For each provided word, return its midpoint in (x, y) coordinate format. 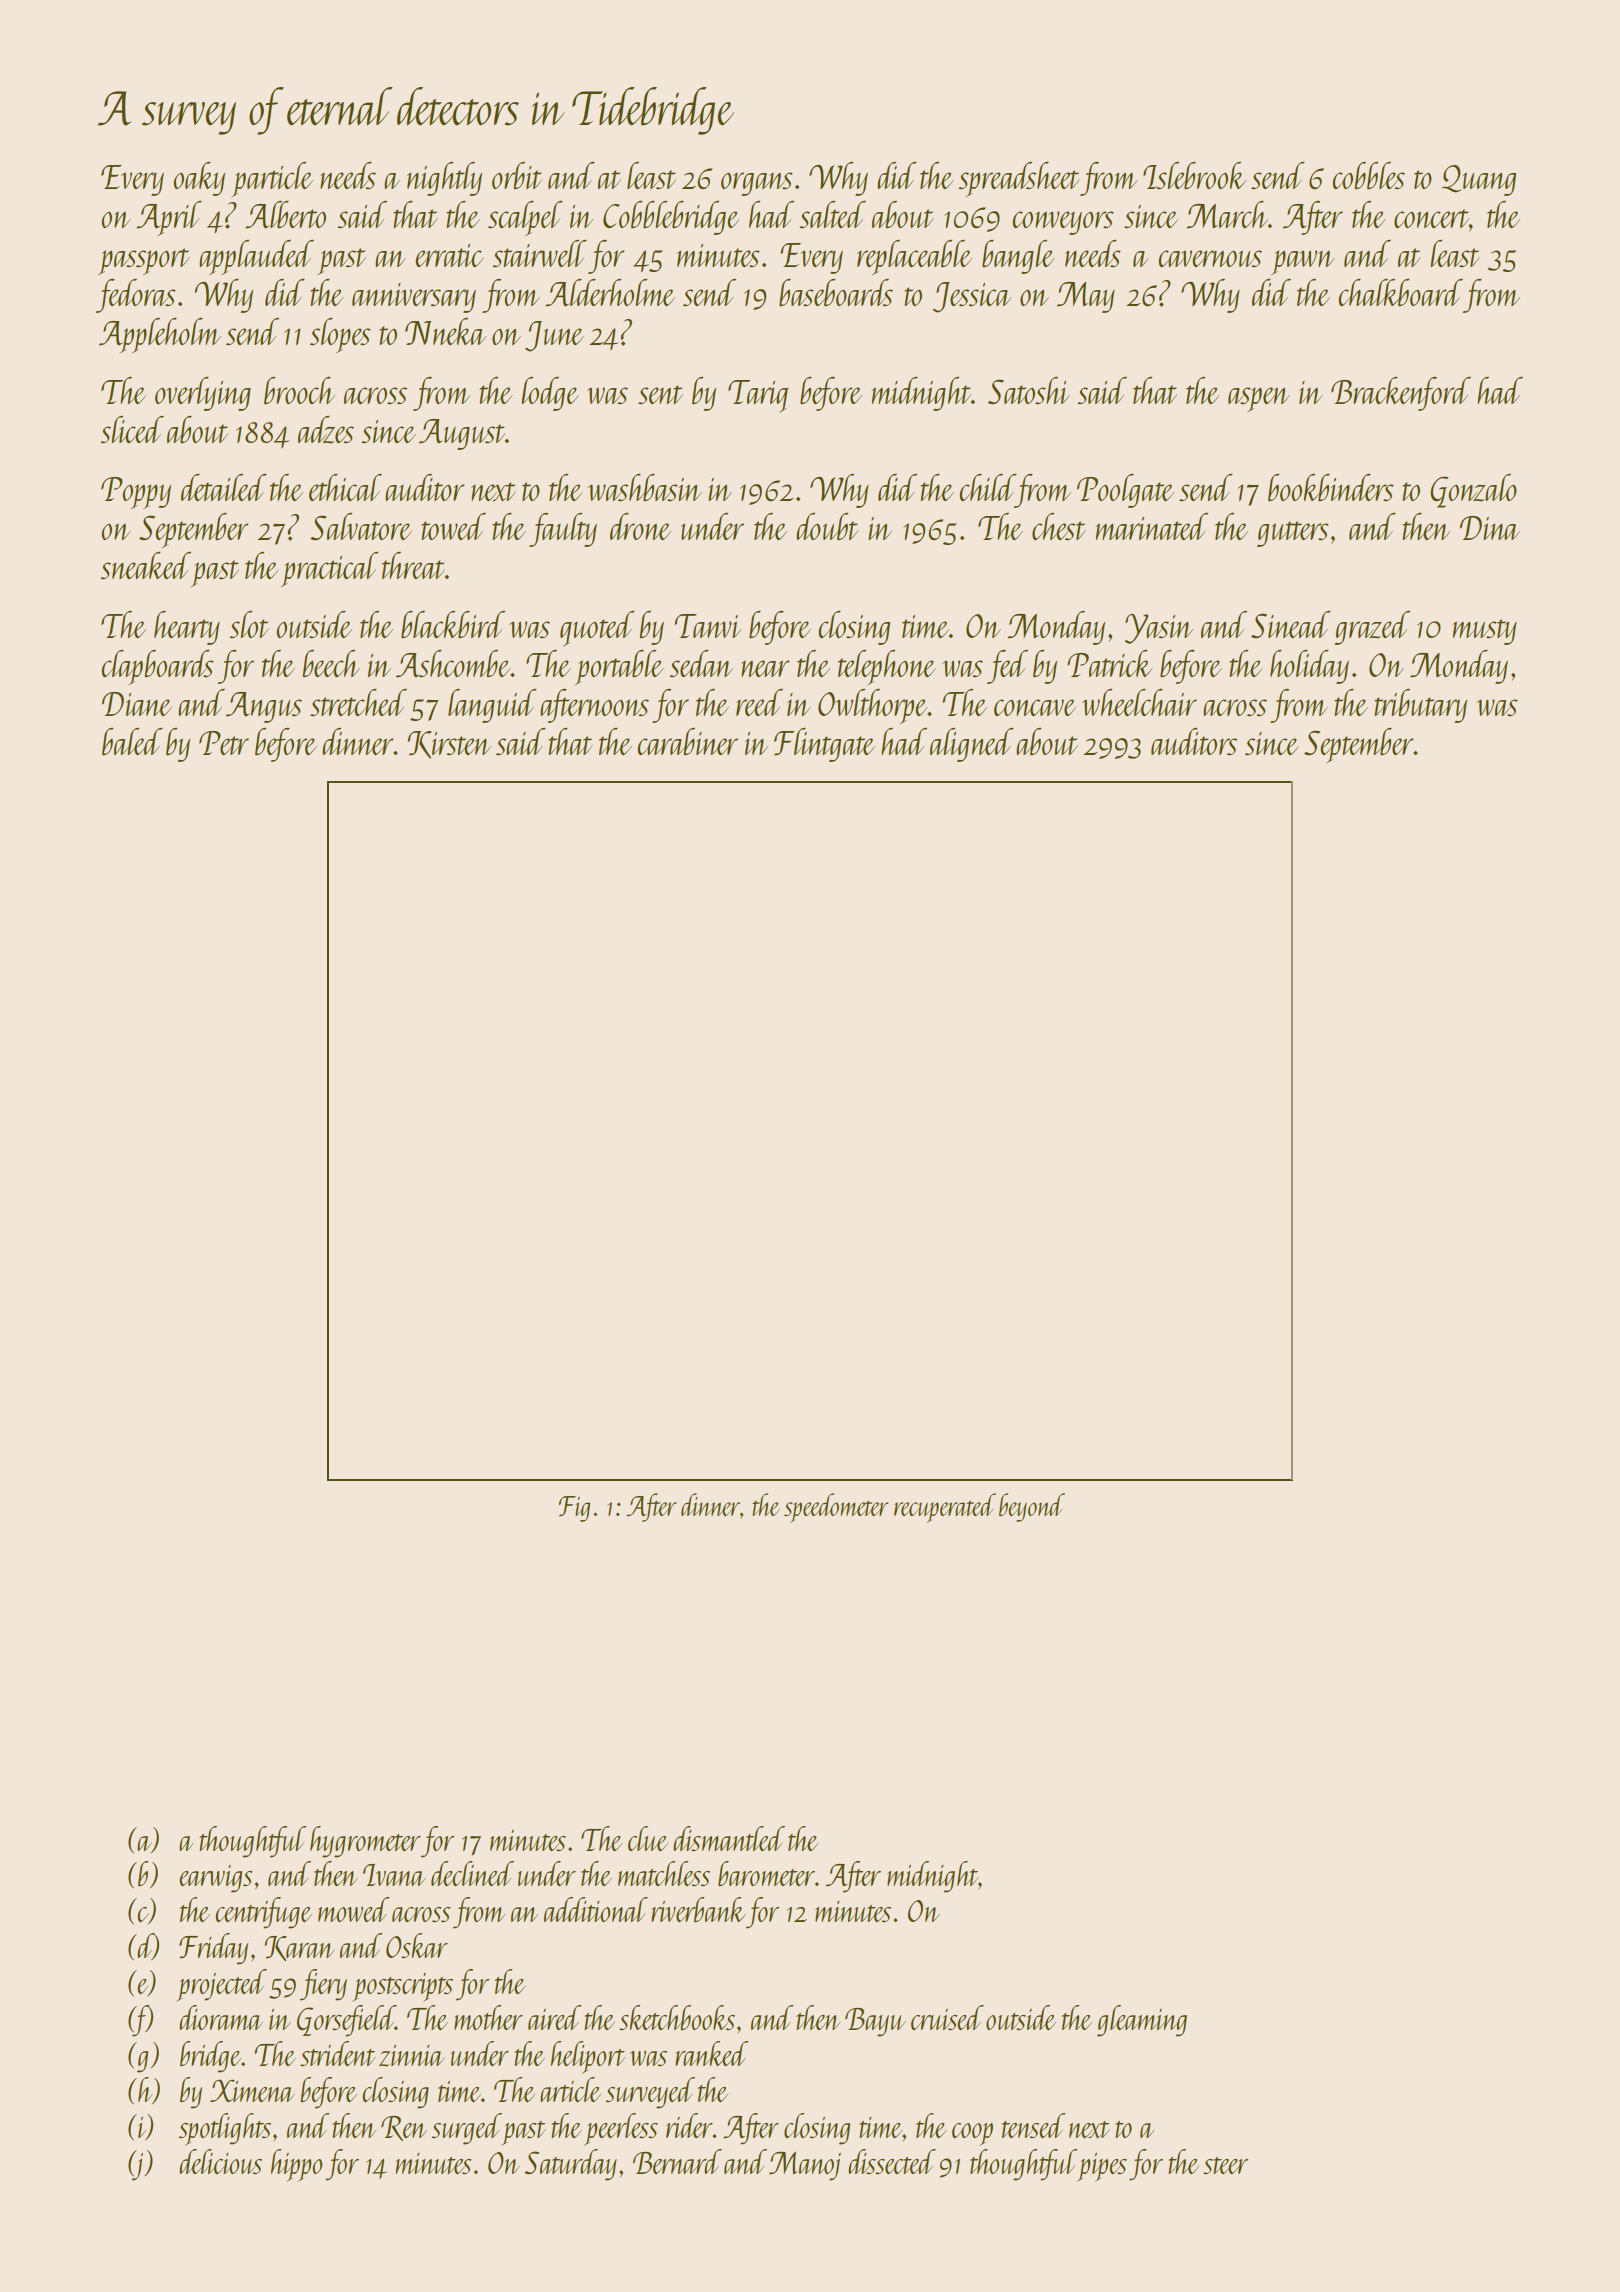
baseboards (836, 293)
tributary (1420, 706)
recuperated (945, 1508)
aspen (1259, 399)
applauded (256, 257)
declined (472, 1873)
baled (132, 741)
